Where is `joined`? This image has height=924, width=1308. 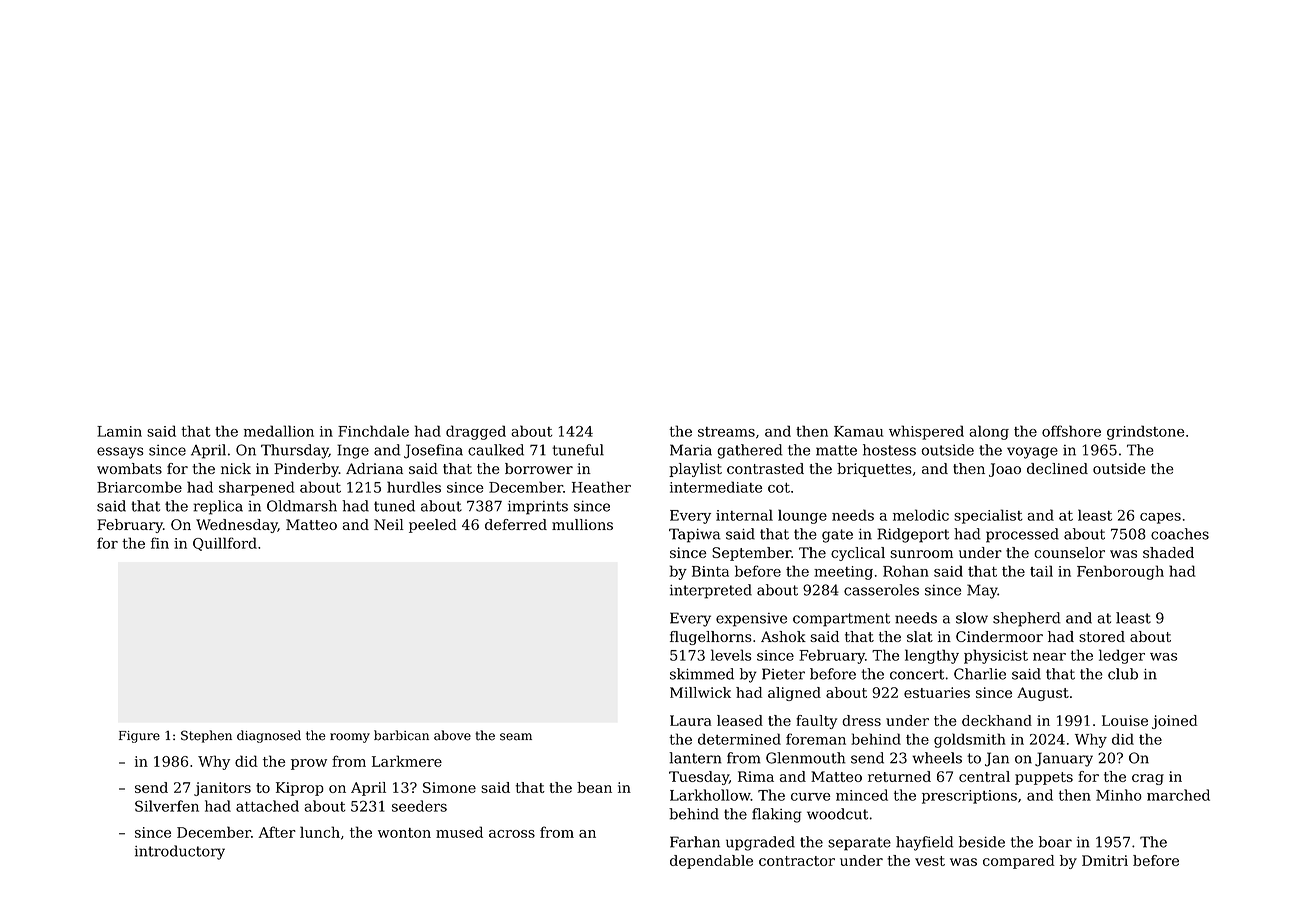 joined is located at coordinates (1174, 722).
